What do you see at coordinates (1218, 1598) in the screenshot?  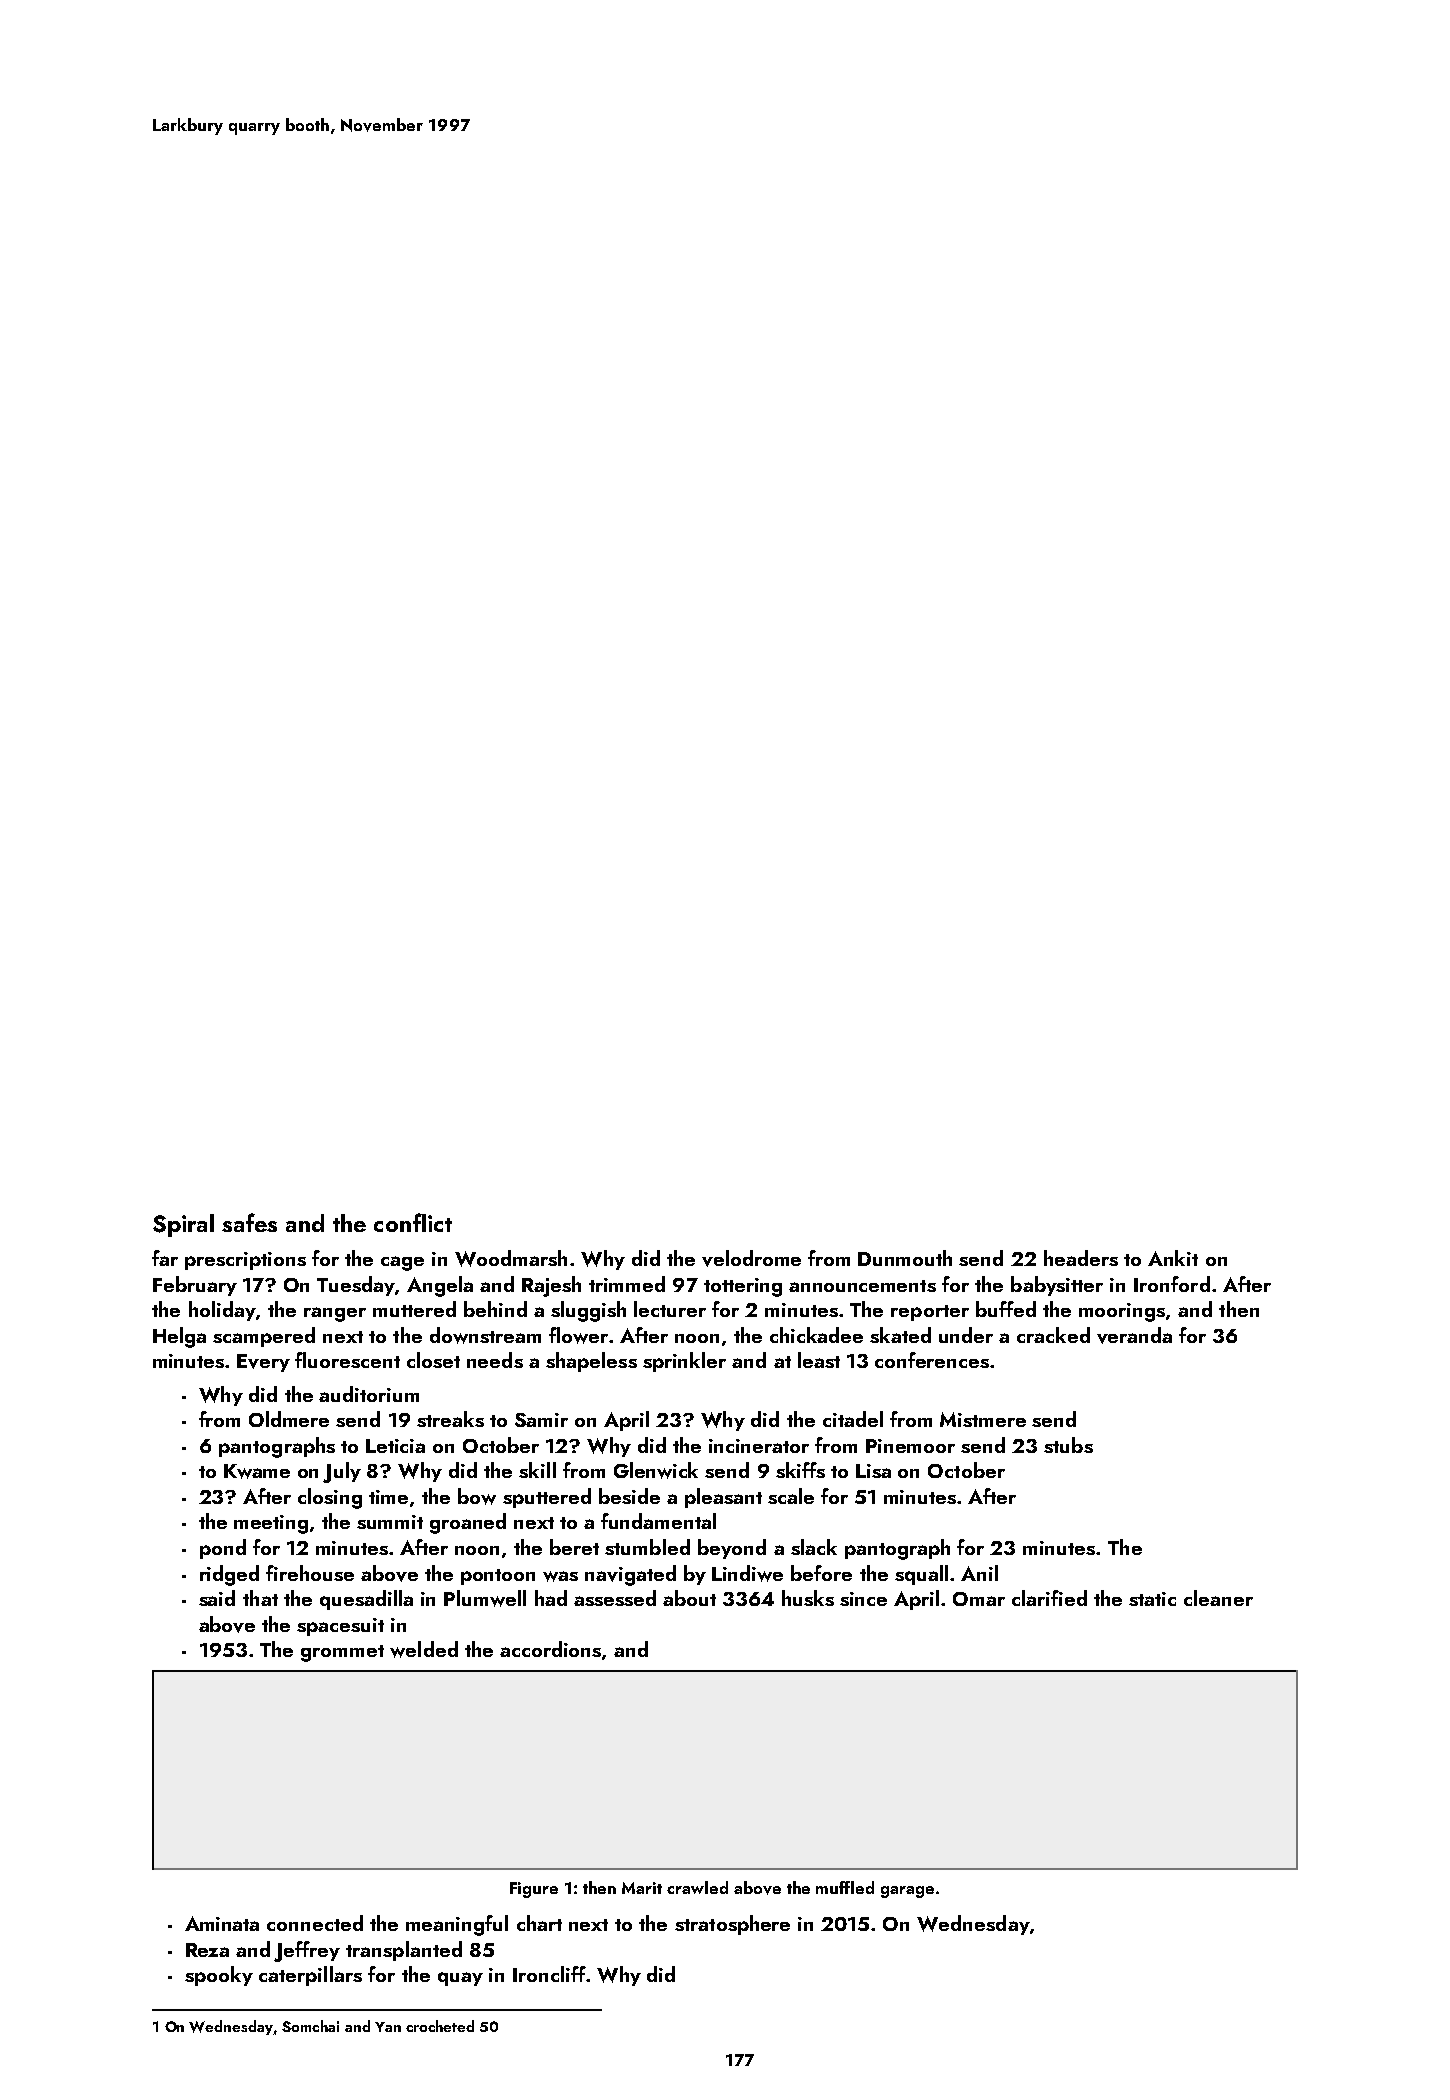 I see `cleaner` at bounding box center [1218, 1598].
